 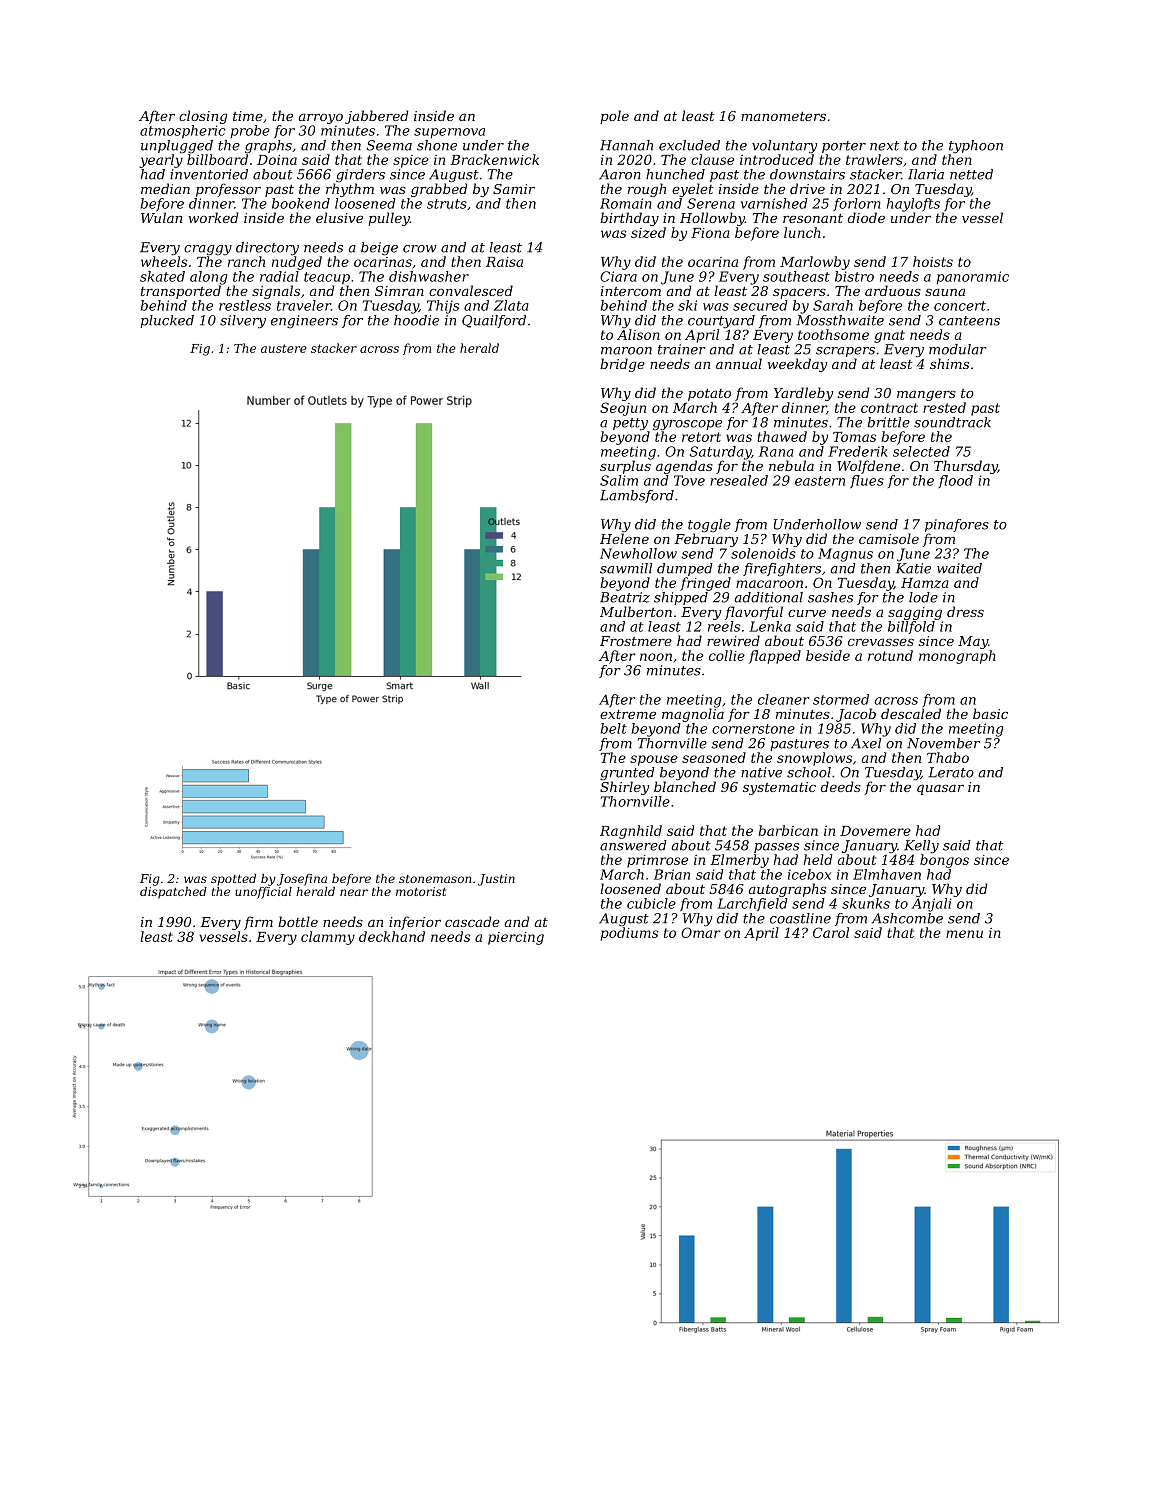 I want to click on Helene, so click(x=624, y=538).
